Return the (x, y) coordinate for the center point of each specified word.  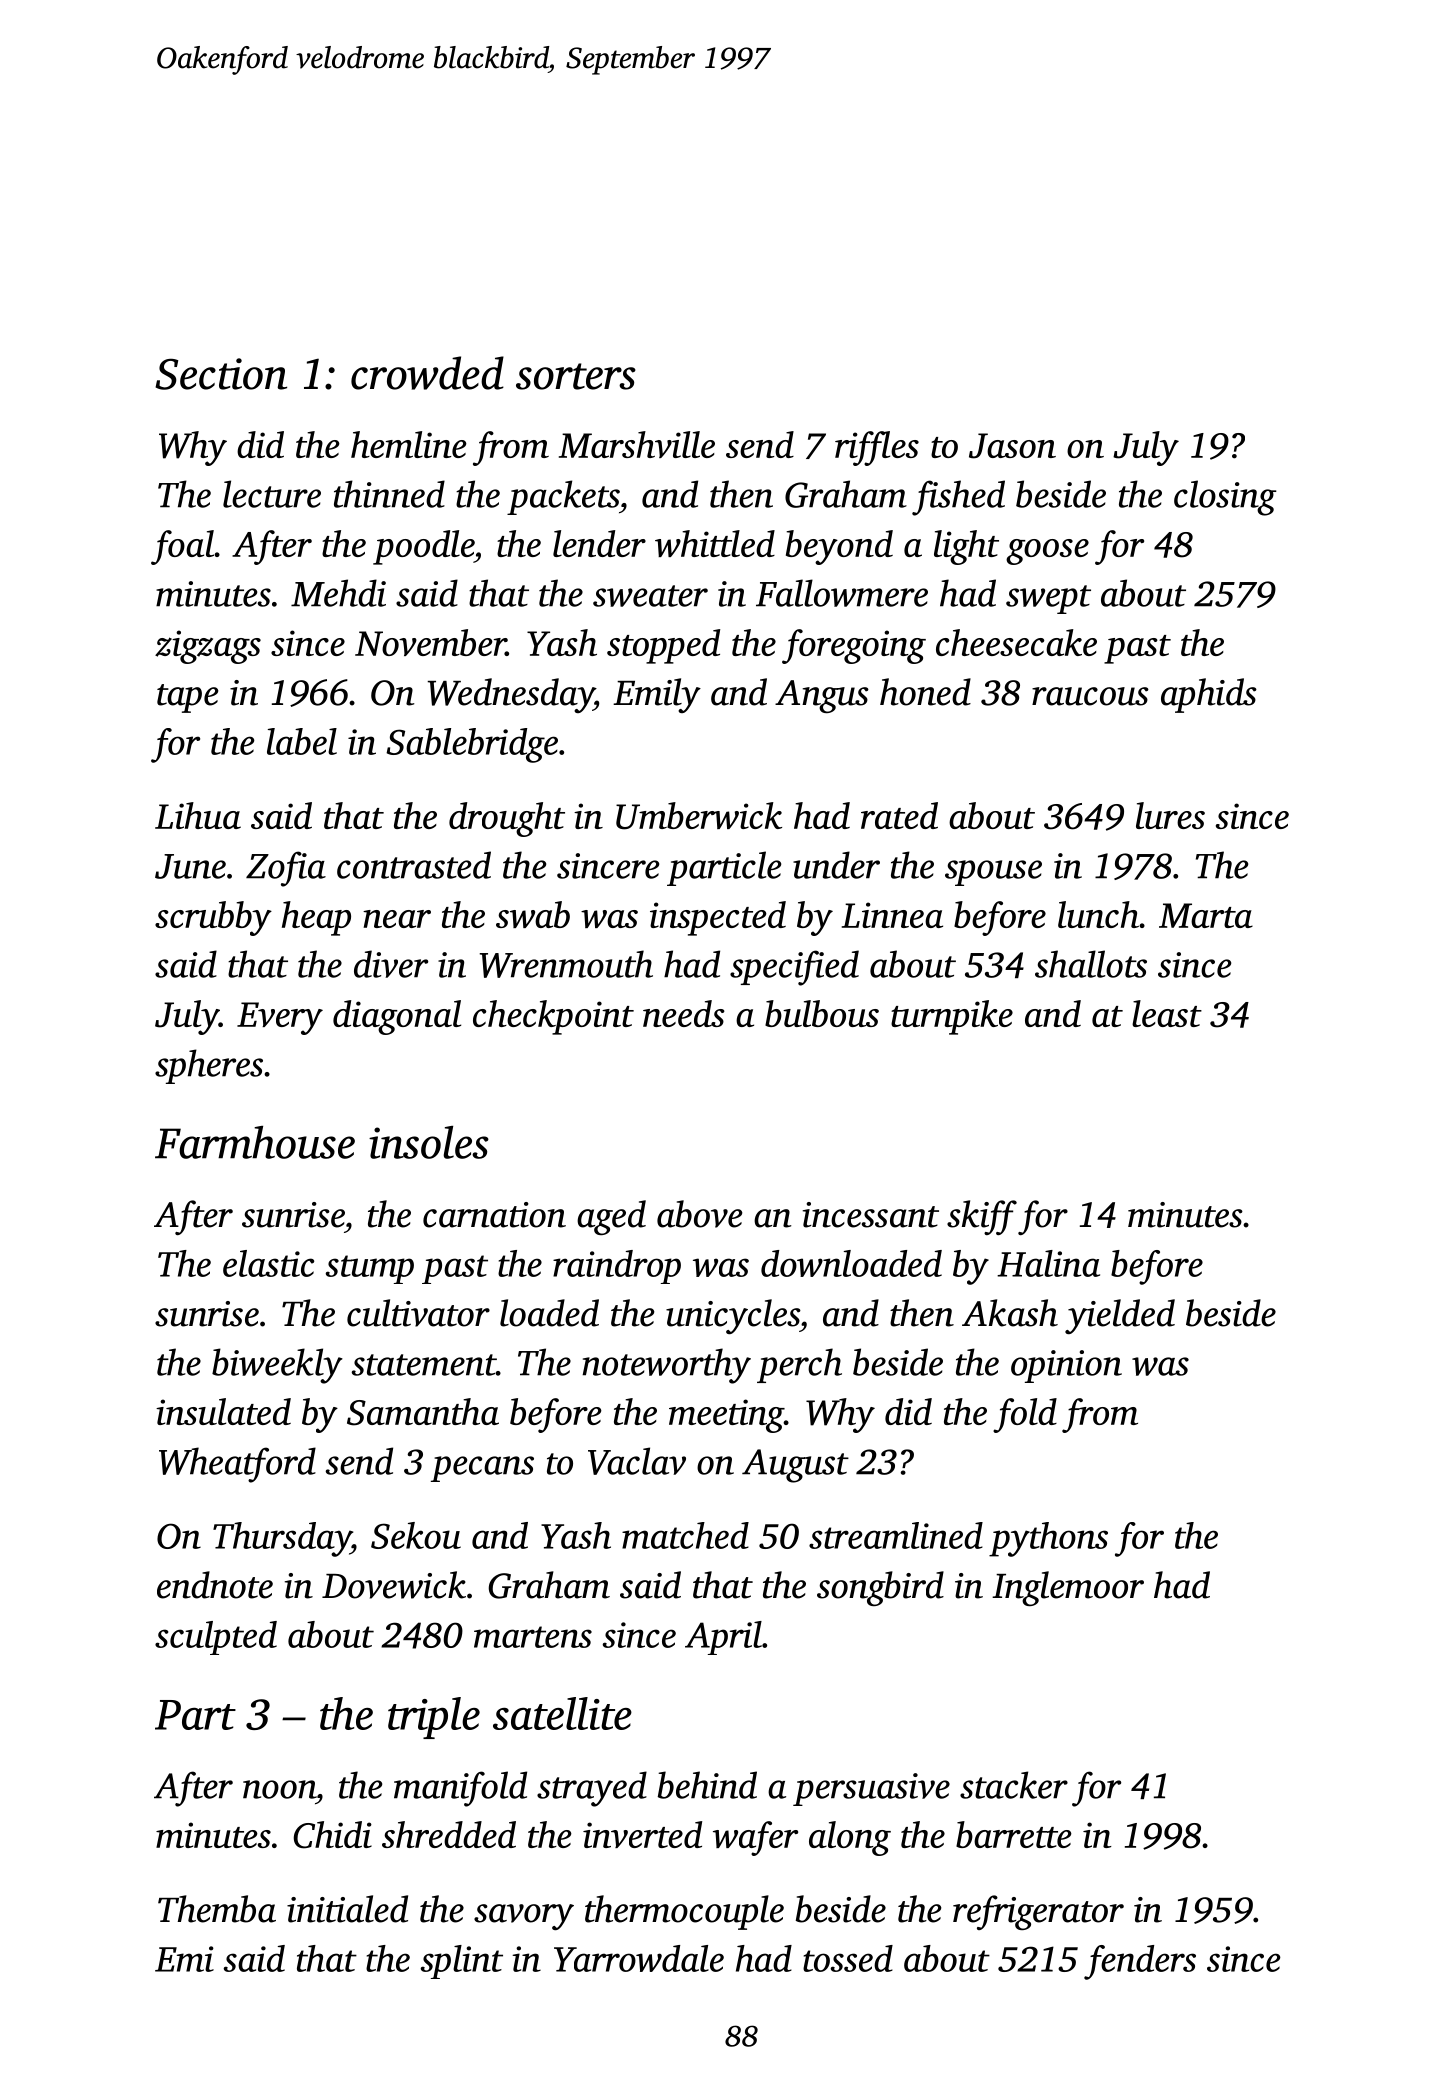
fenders (1140, 1962)
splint (462, 1962)
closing (1225, 498)
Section (221, 374)
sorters (576, 376)
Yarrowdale (639, 1958)
